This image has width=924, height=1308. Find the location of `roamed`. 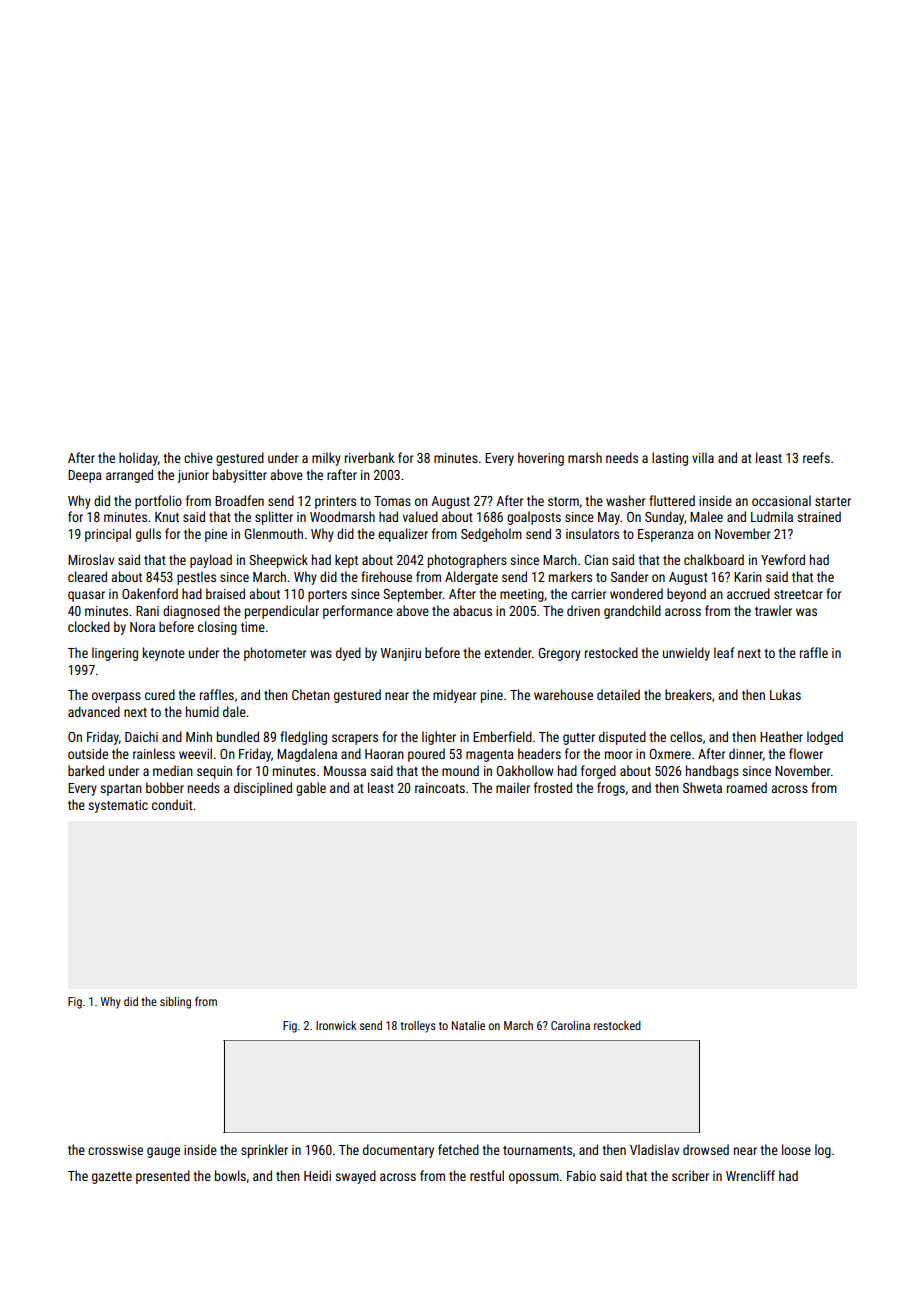

roamed is located at coordinates (747, 787).
